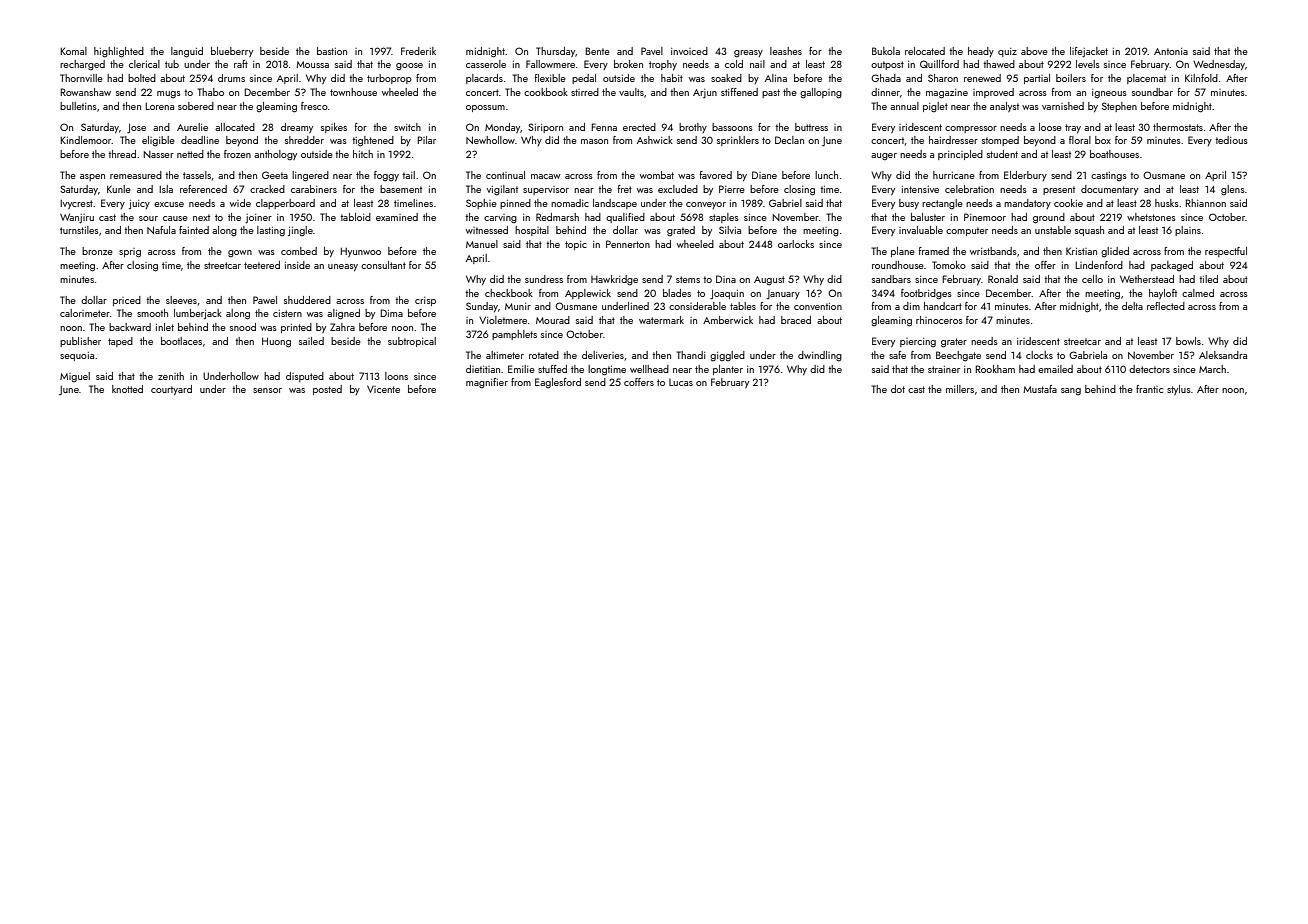  I want to click on Thursday, so click(555, 52).
